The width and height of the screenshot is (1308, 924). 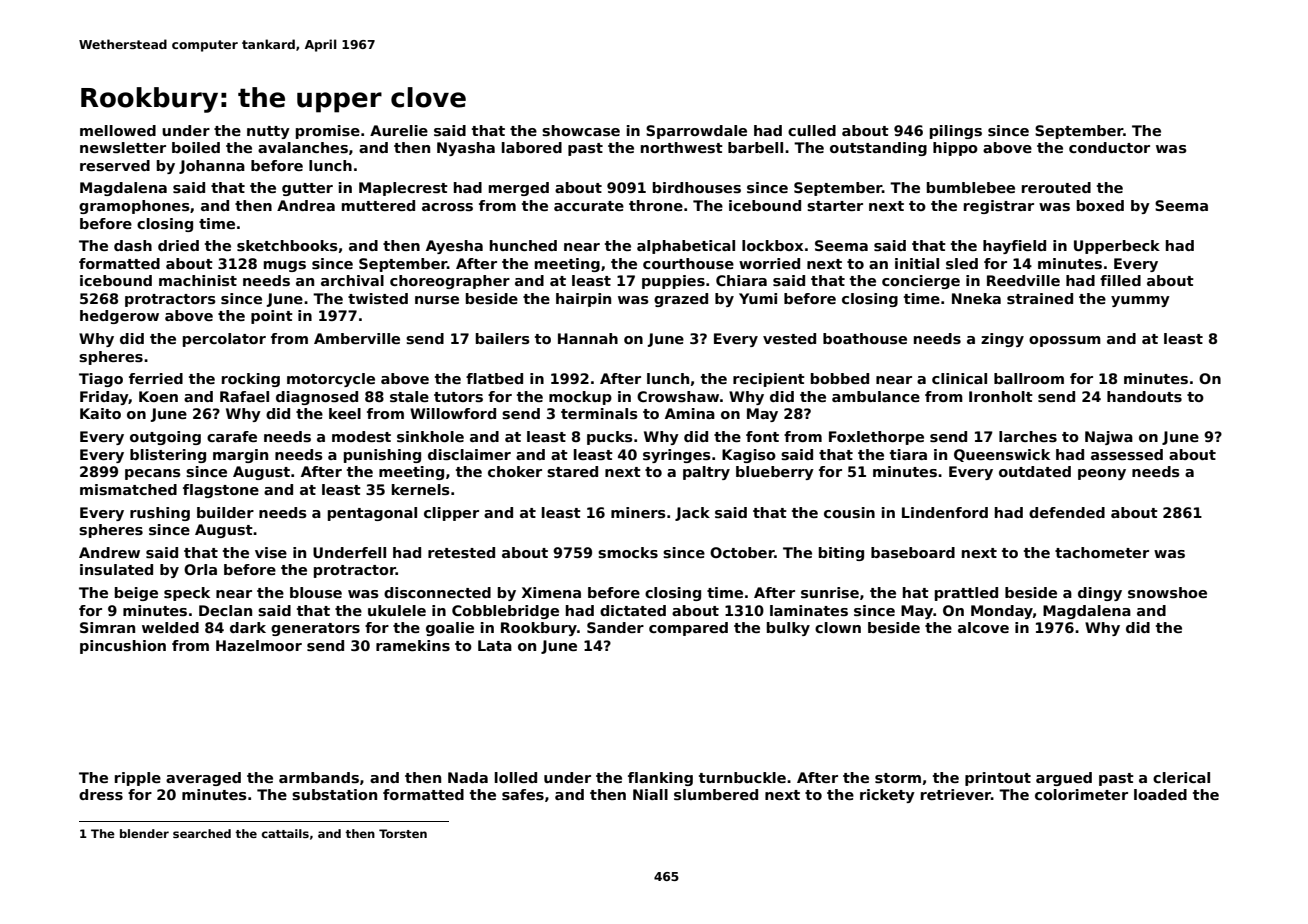 I want to click on mellowed, so click(x=118, y=130).
